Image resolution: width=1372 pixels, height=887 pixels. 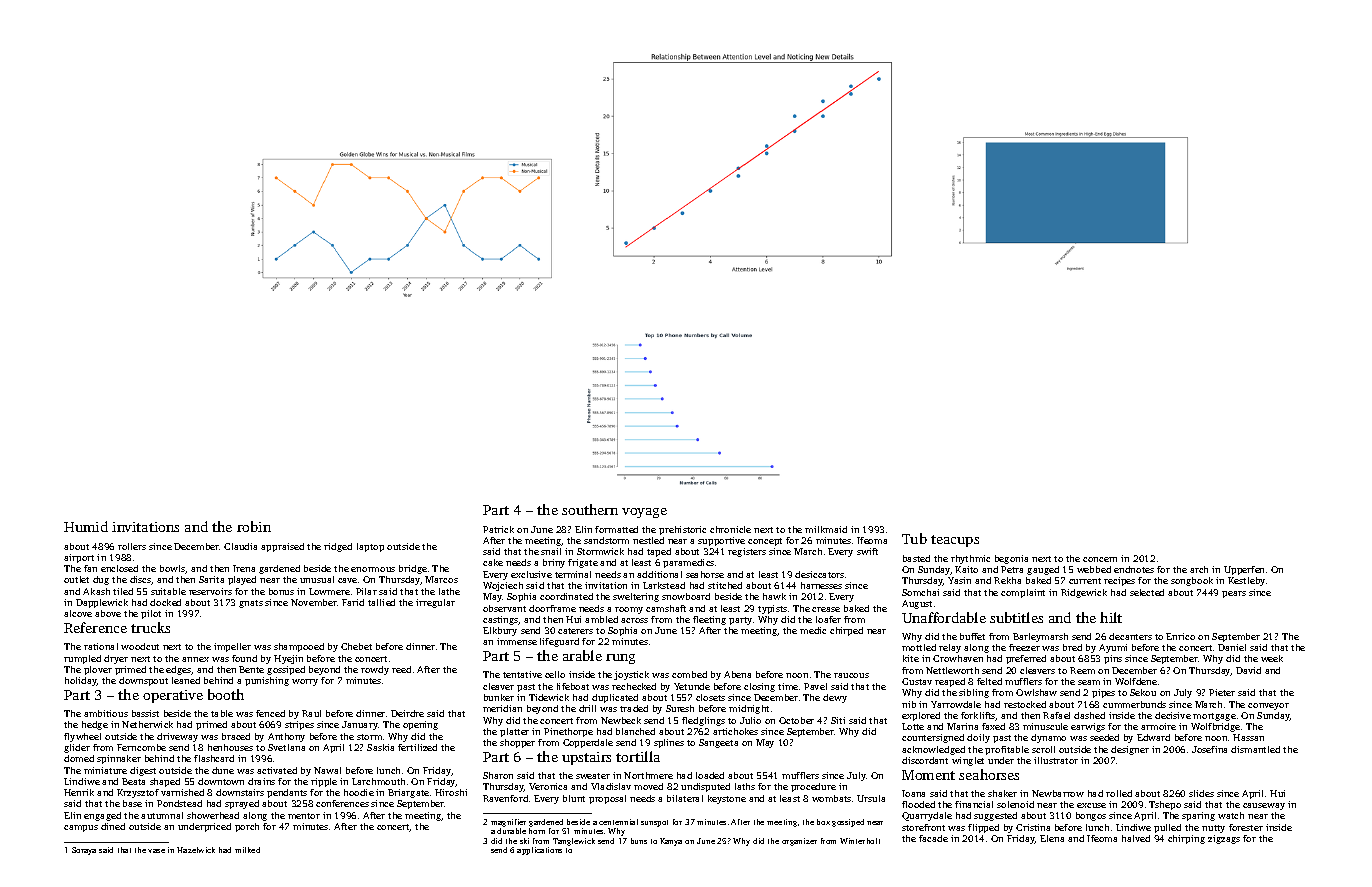 I want to click on vase, so click(x=156, y=851).
